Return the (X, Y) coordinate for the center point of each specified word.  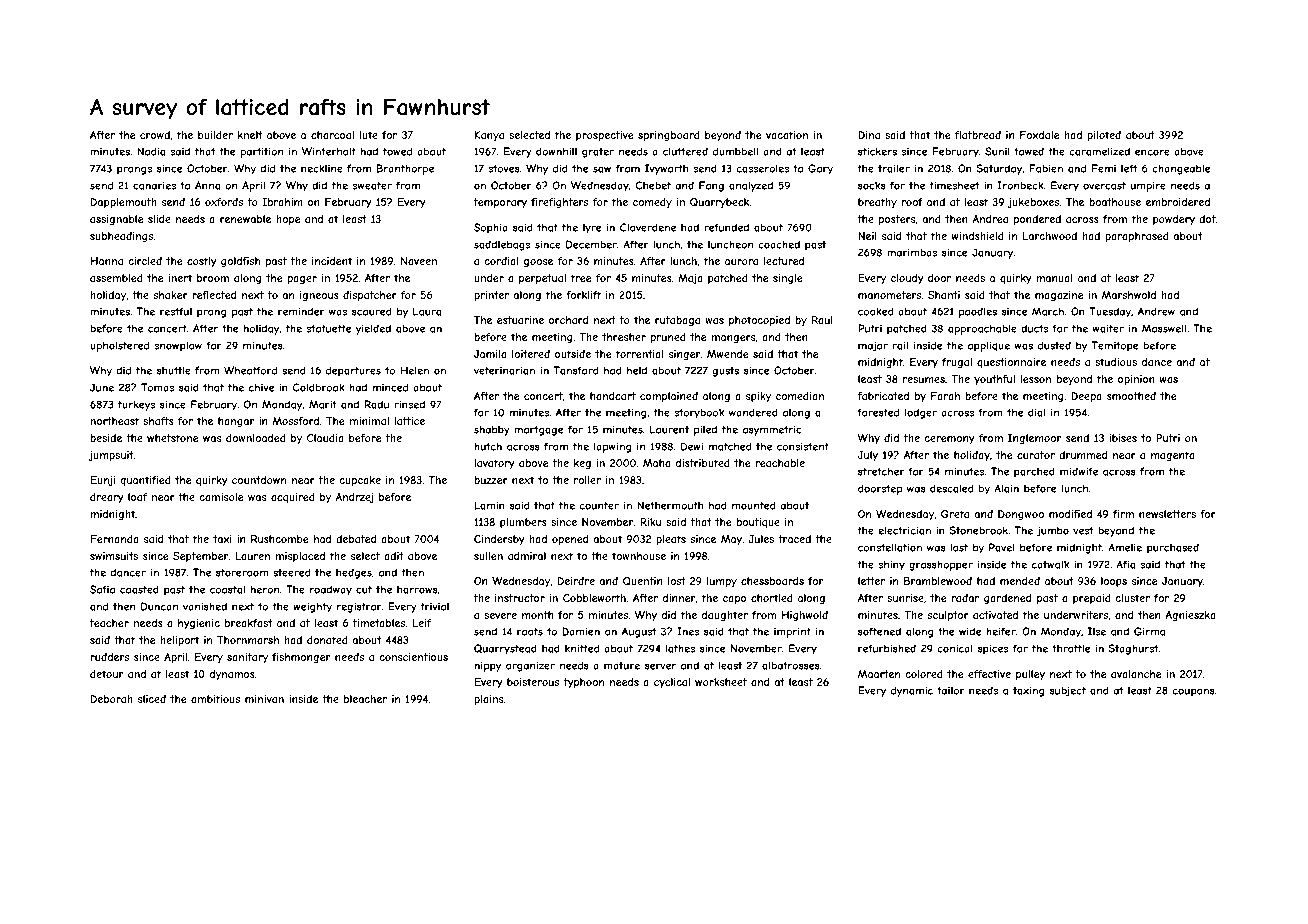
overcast (1104, 186)
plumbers (523, 523)
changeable (1181, 169)
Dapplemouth (123, 203)
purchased (1173, 548)
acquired (293, 498)
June (102, 387)
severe (500, 616)
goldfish (240, 262)
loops (1114, 582)
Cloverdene (648, 227)
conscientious (413, 657)
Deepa (1086, 397)
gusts (725, 372)
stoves (503, 169)
